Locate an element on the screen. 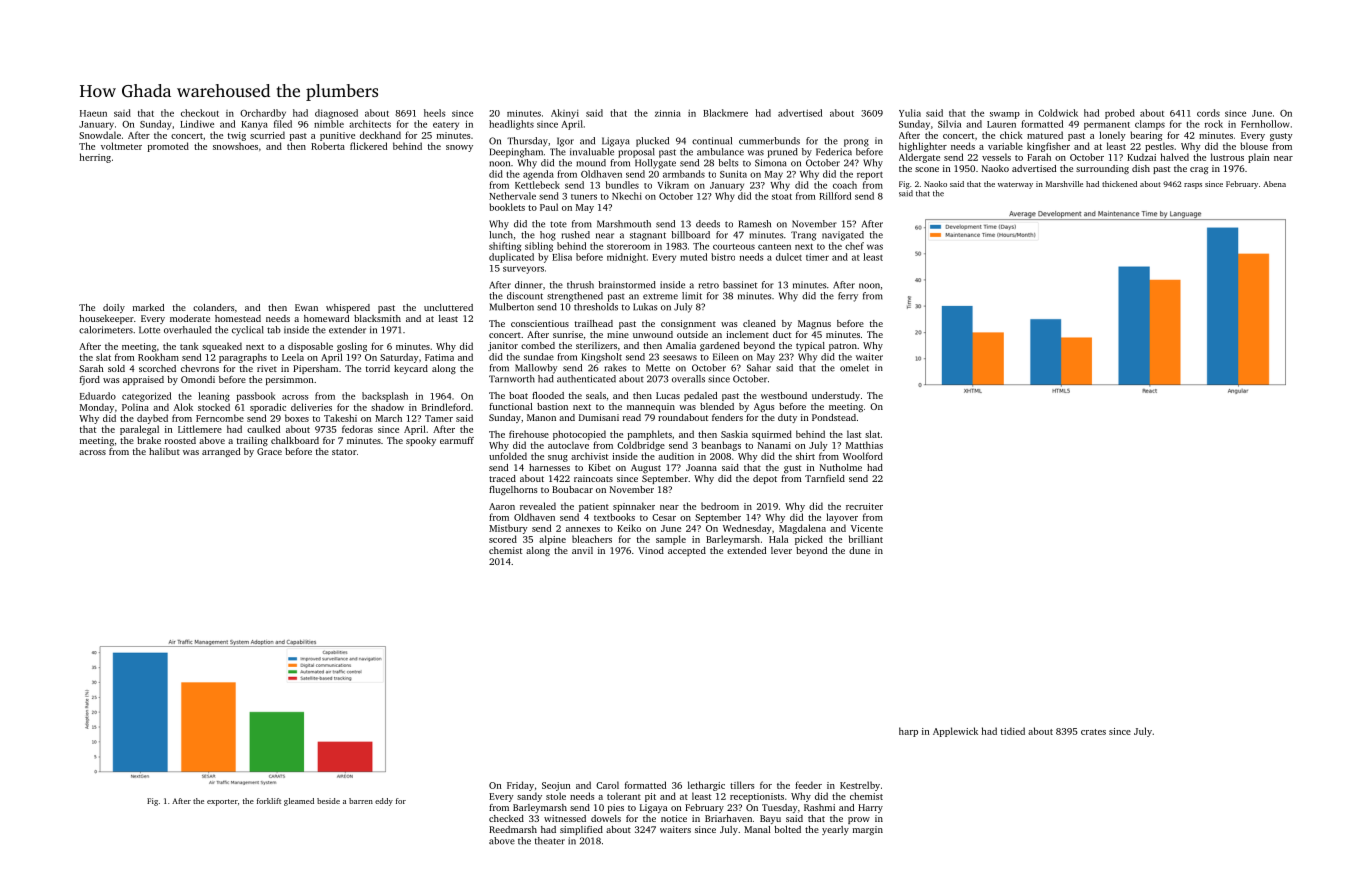  Kingsholt is located at coordinates (602, 358).
